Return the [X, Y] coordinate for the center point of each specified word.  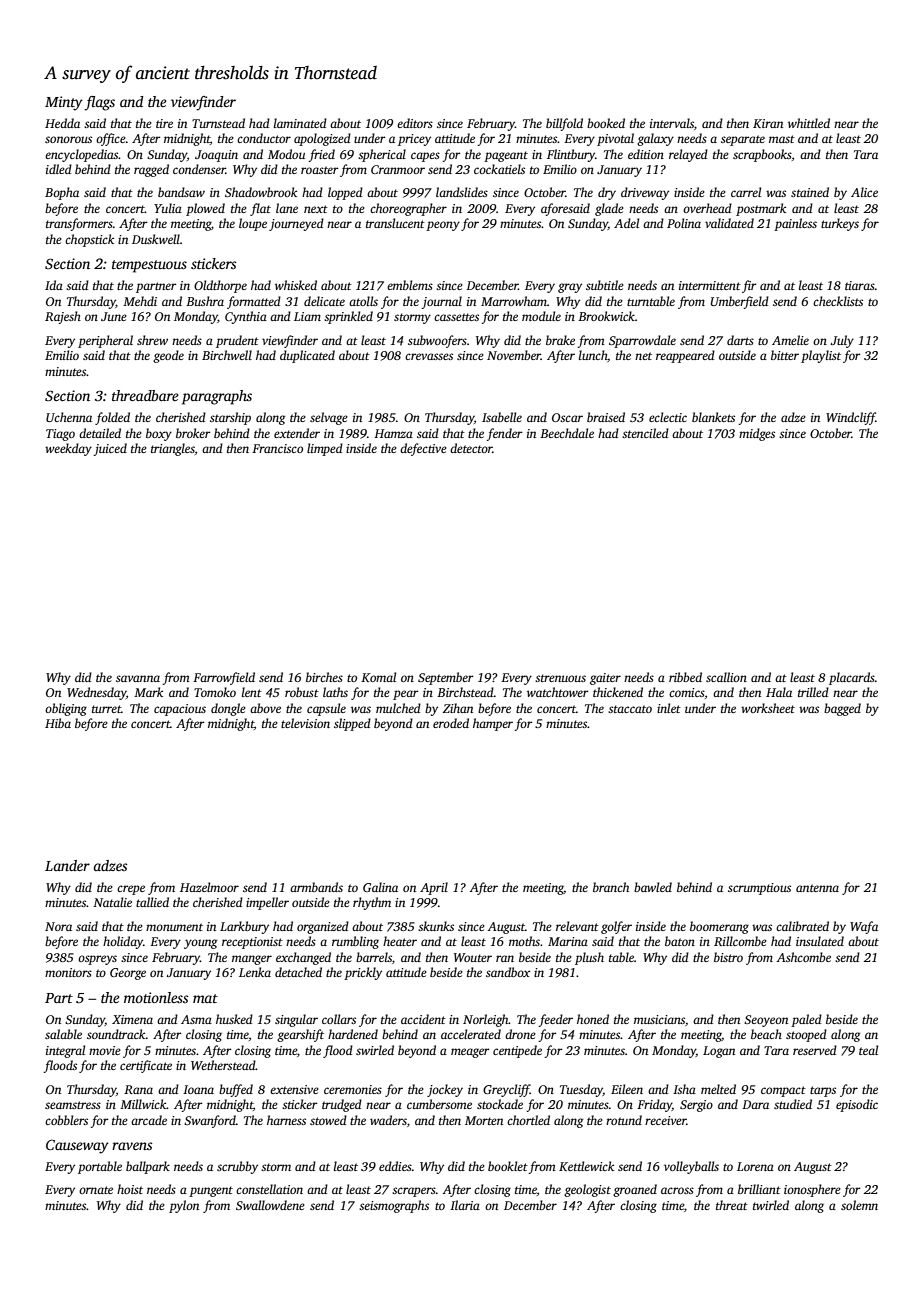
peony [443, 226]
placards [852, 678]
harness [286, 1120]
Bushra [205, 301]
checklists [838, 301]
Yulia [168, 208]
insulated [820, 941]
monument [174, 927]
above [265, 708]
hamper [493, 724]
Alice [864, 192]
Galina [380, 887]
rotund [624, 1120]
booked [606, 123]
